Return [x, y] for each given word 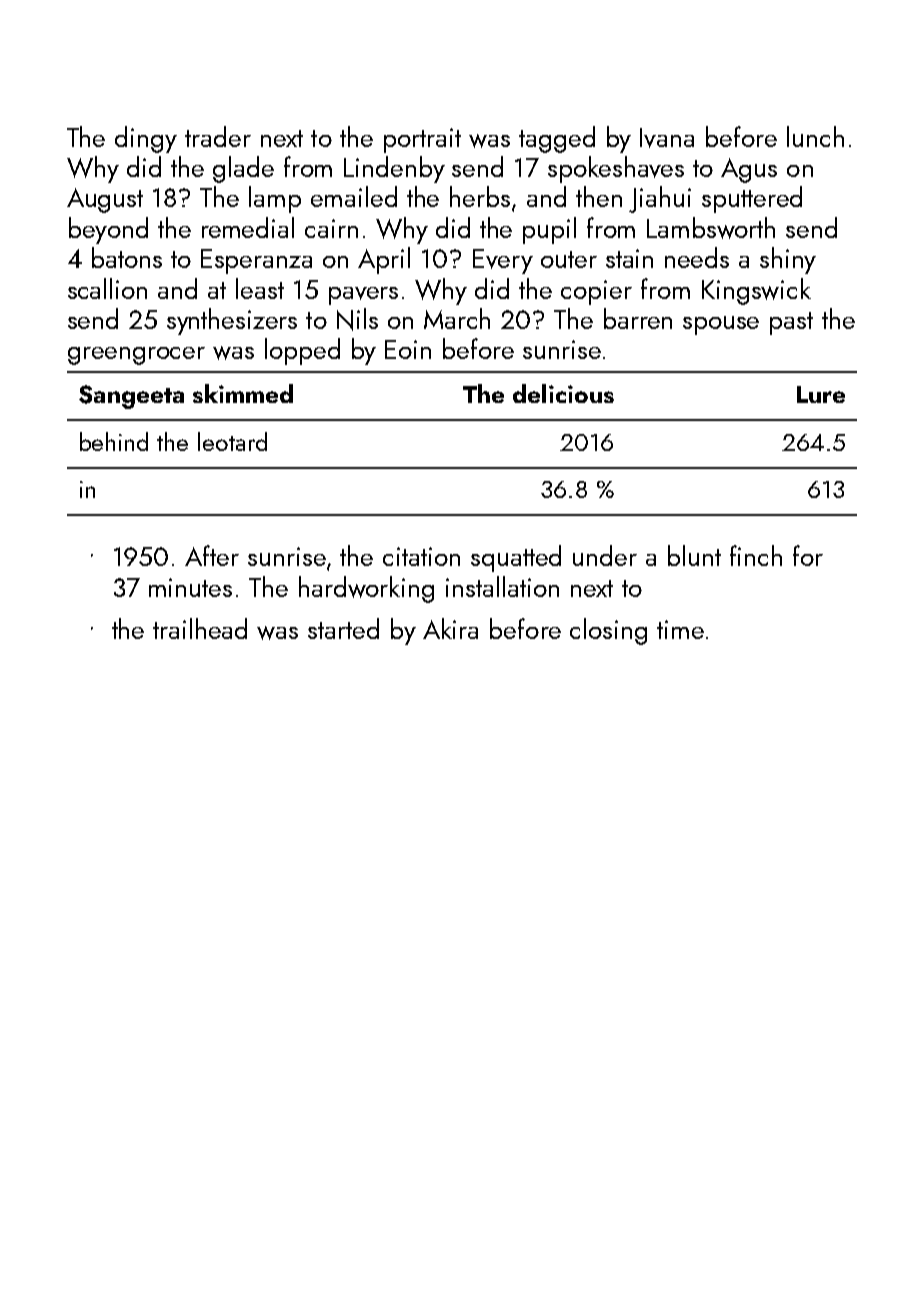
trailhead [200, 628]
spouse [721, 325]
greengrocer [136, 356]
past [791, 323]
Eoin [408, 349]
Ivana [667, 138]
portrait [422, 140]
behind [114, 441]
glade [243, 169]
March [457, 318]
